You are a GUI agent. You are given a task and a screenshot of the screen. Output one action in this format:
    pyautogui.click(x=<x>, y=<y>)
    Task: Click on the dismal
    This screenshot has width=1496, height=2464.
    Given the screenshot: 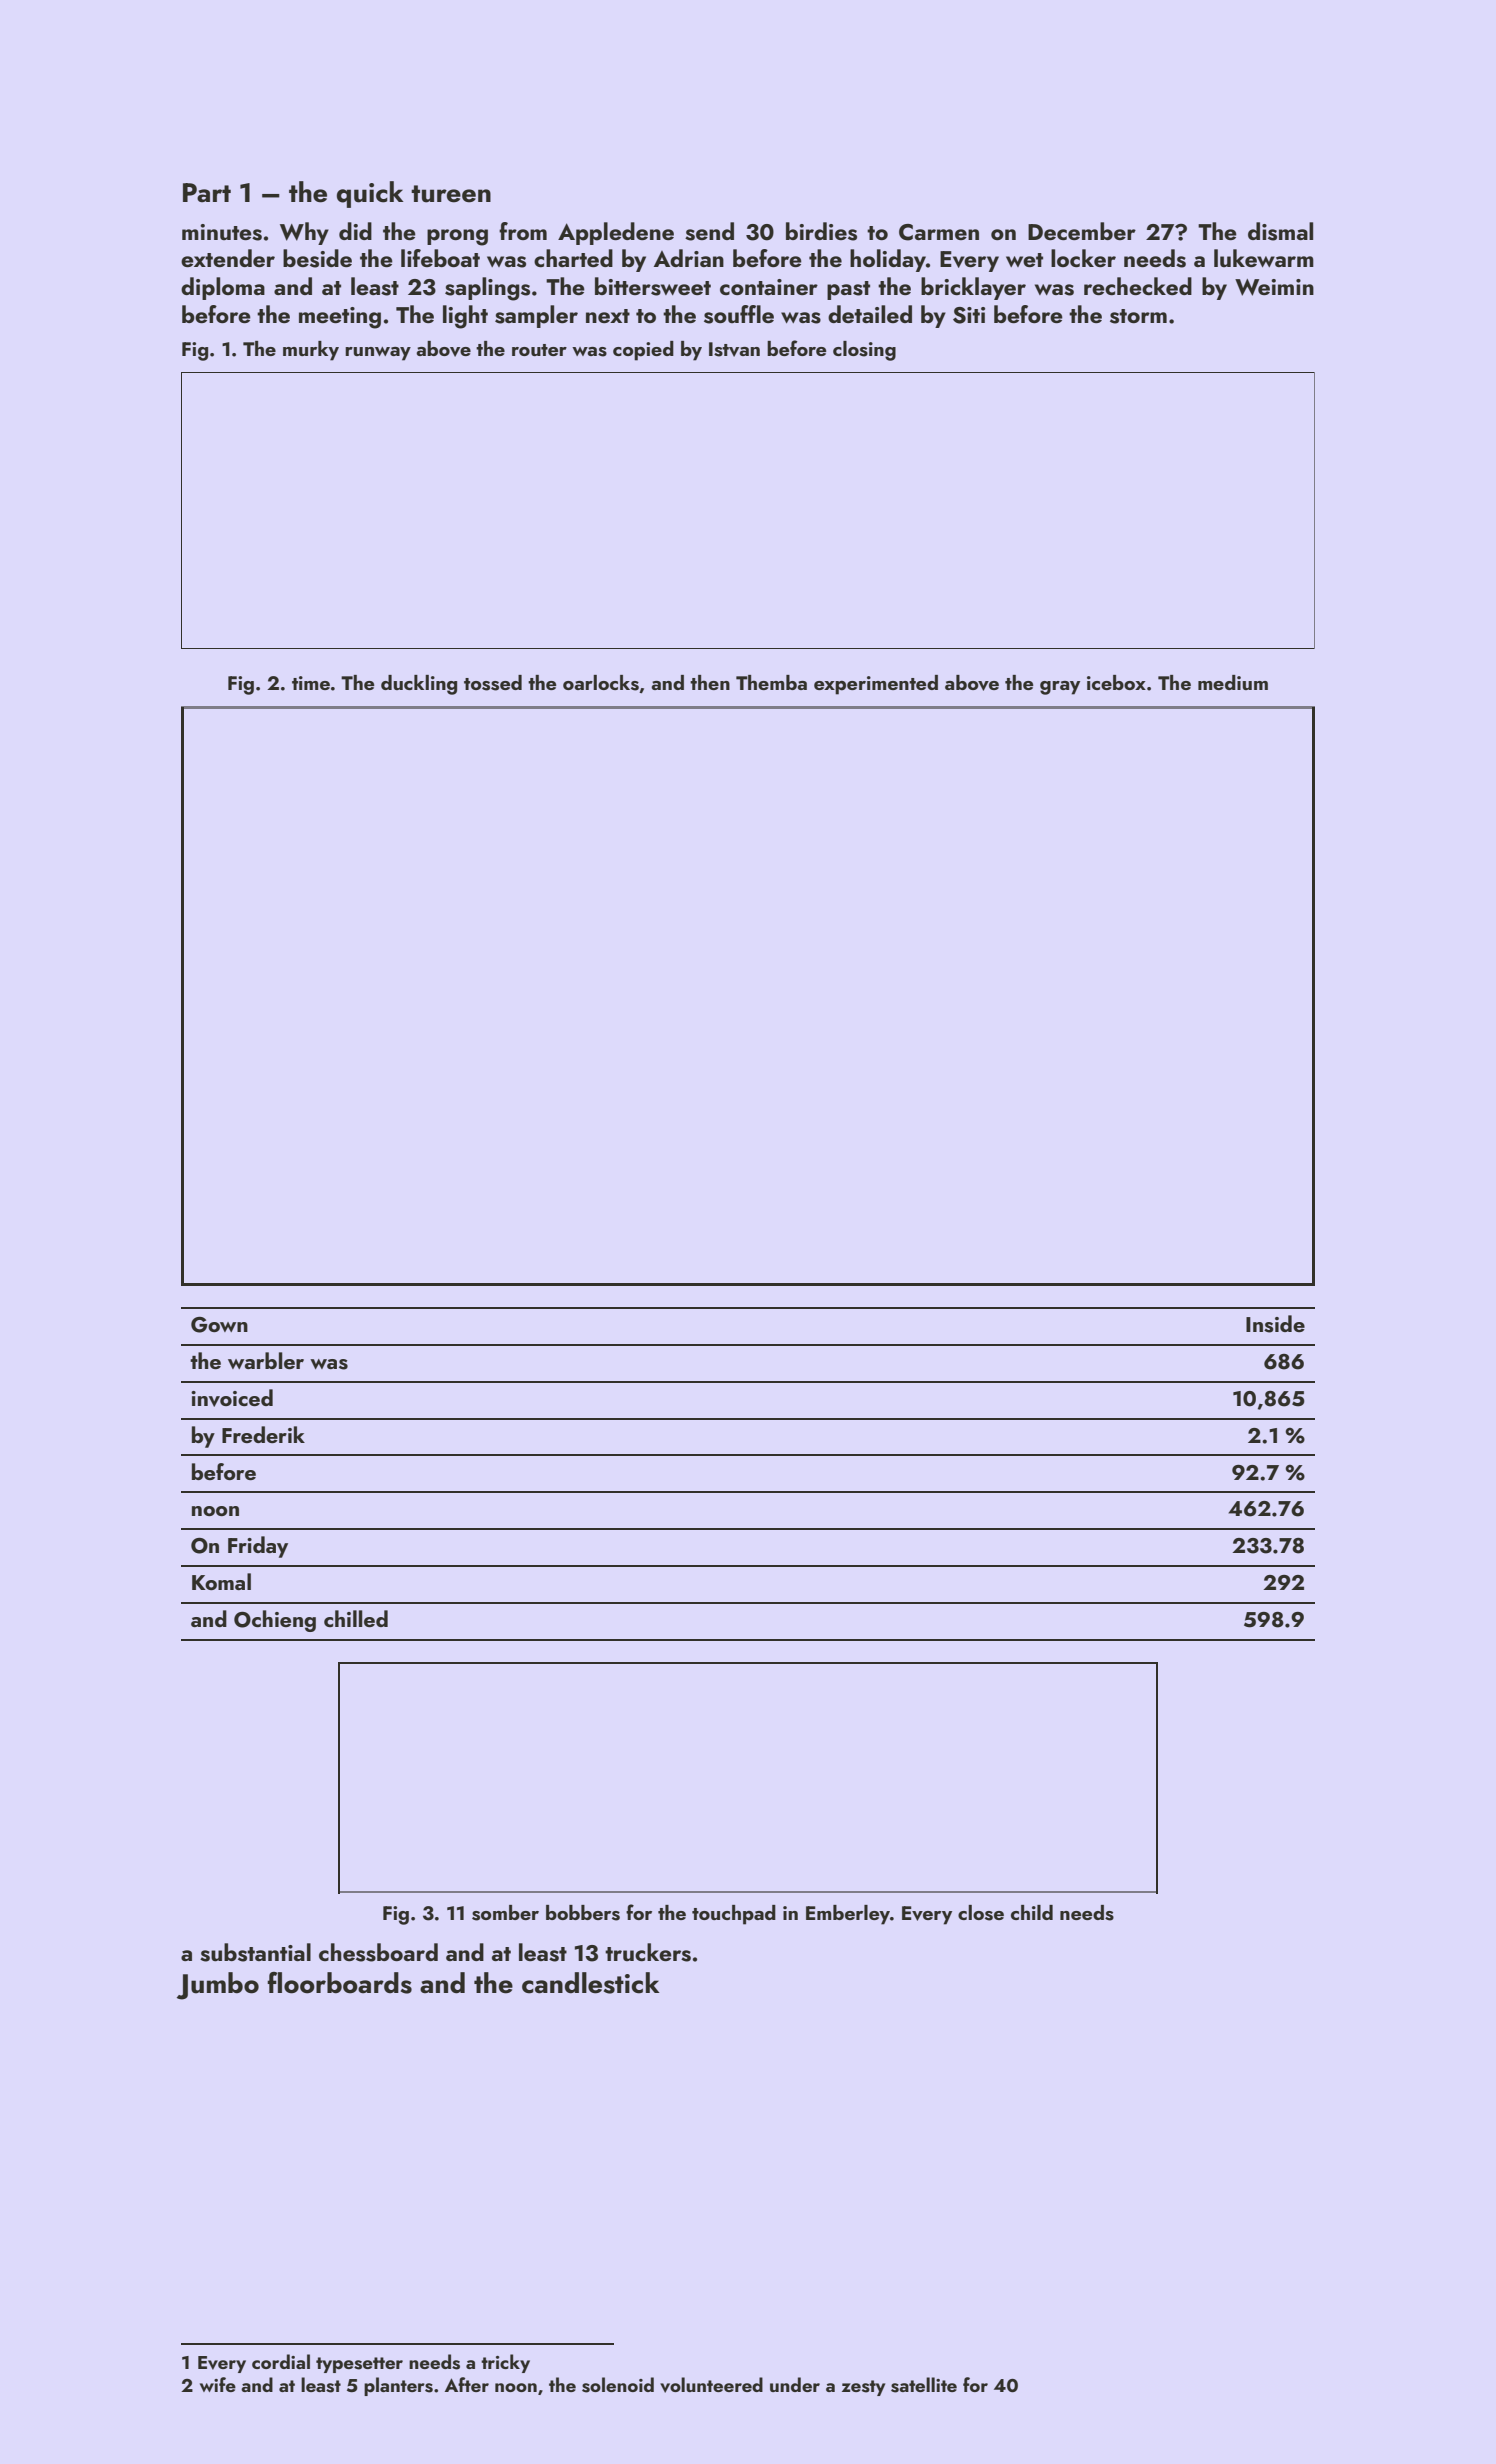 What is the action you would take?
    pyautogui.click(x=1280, y=231)
